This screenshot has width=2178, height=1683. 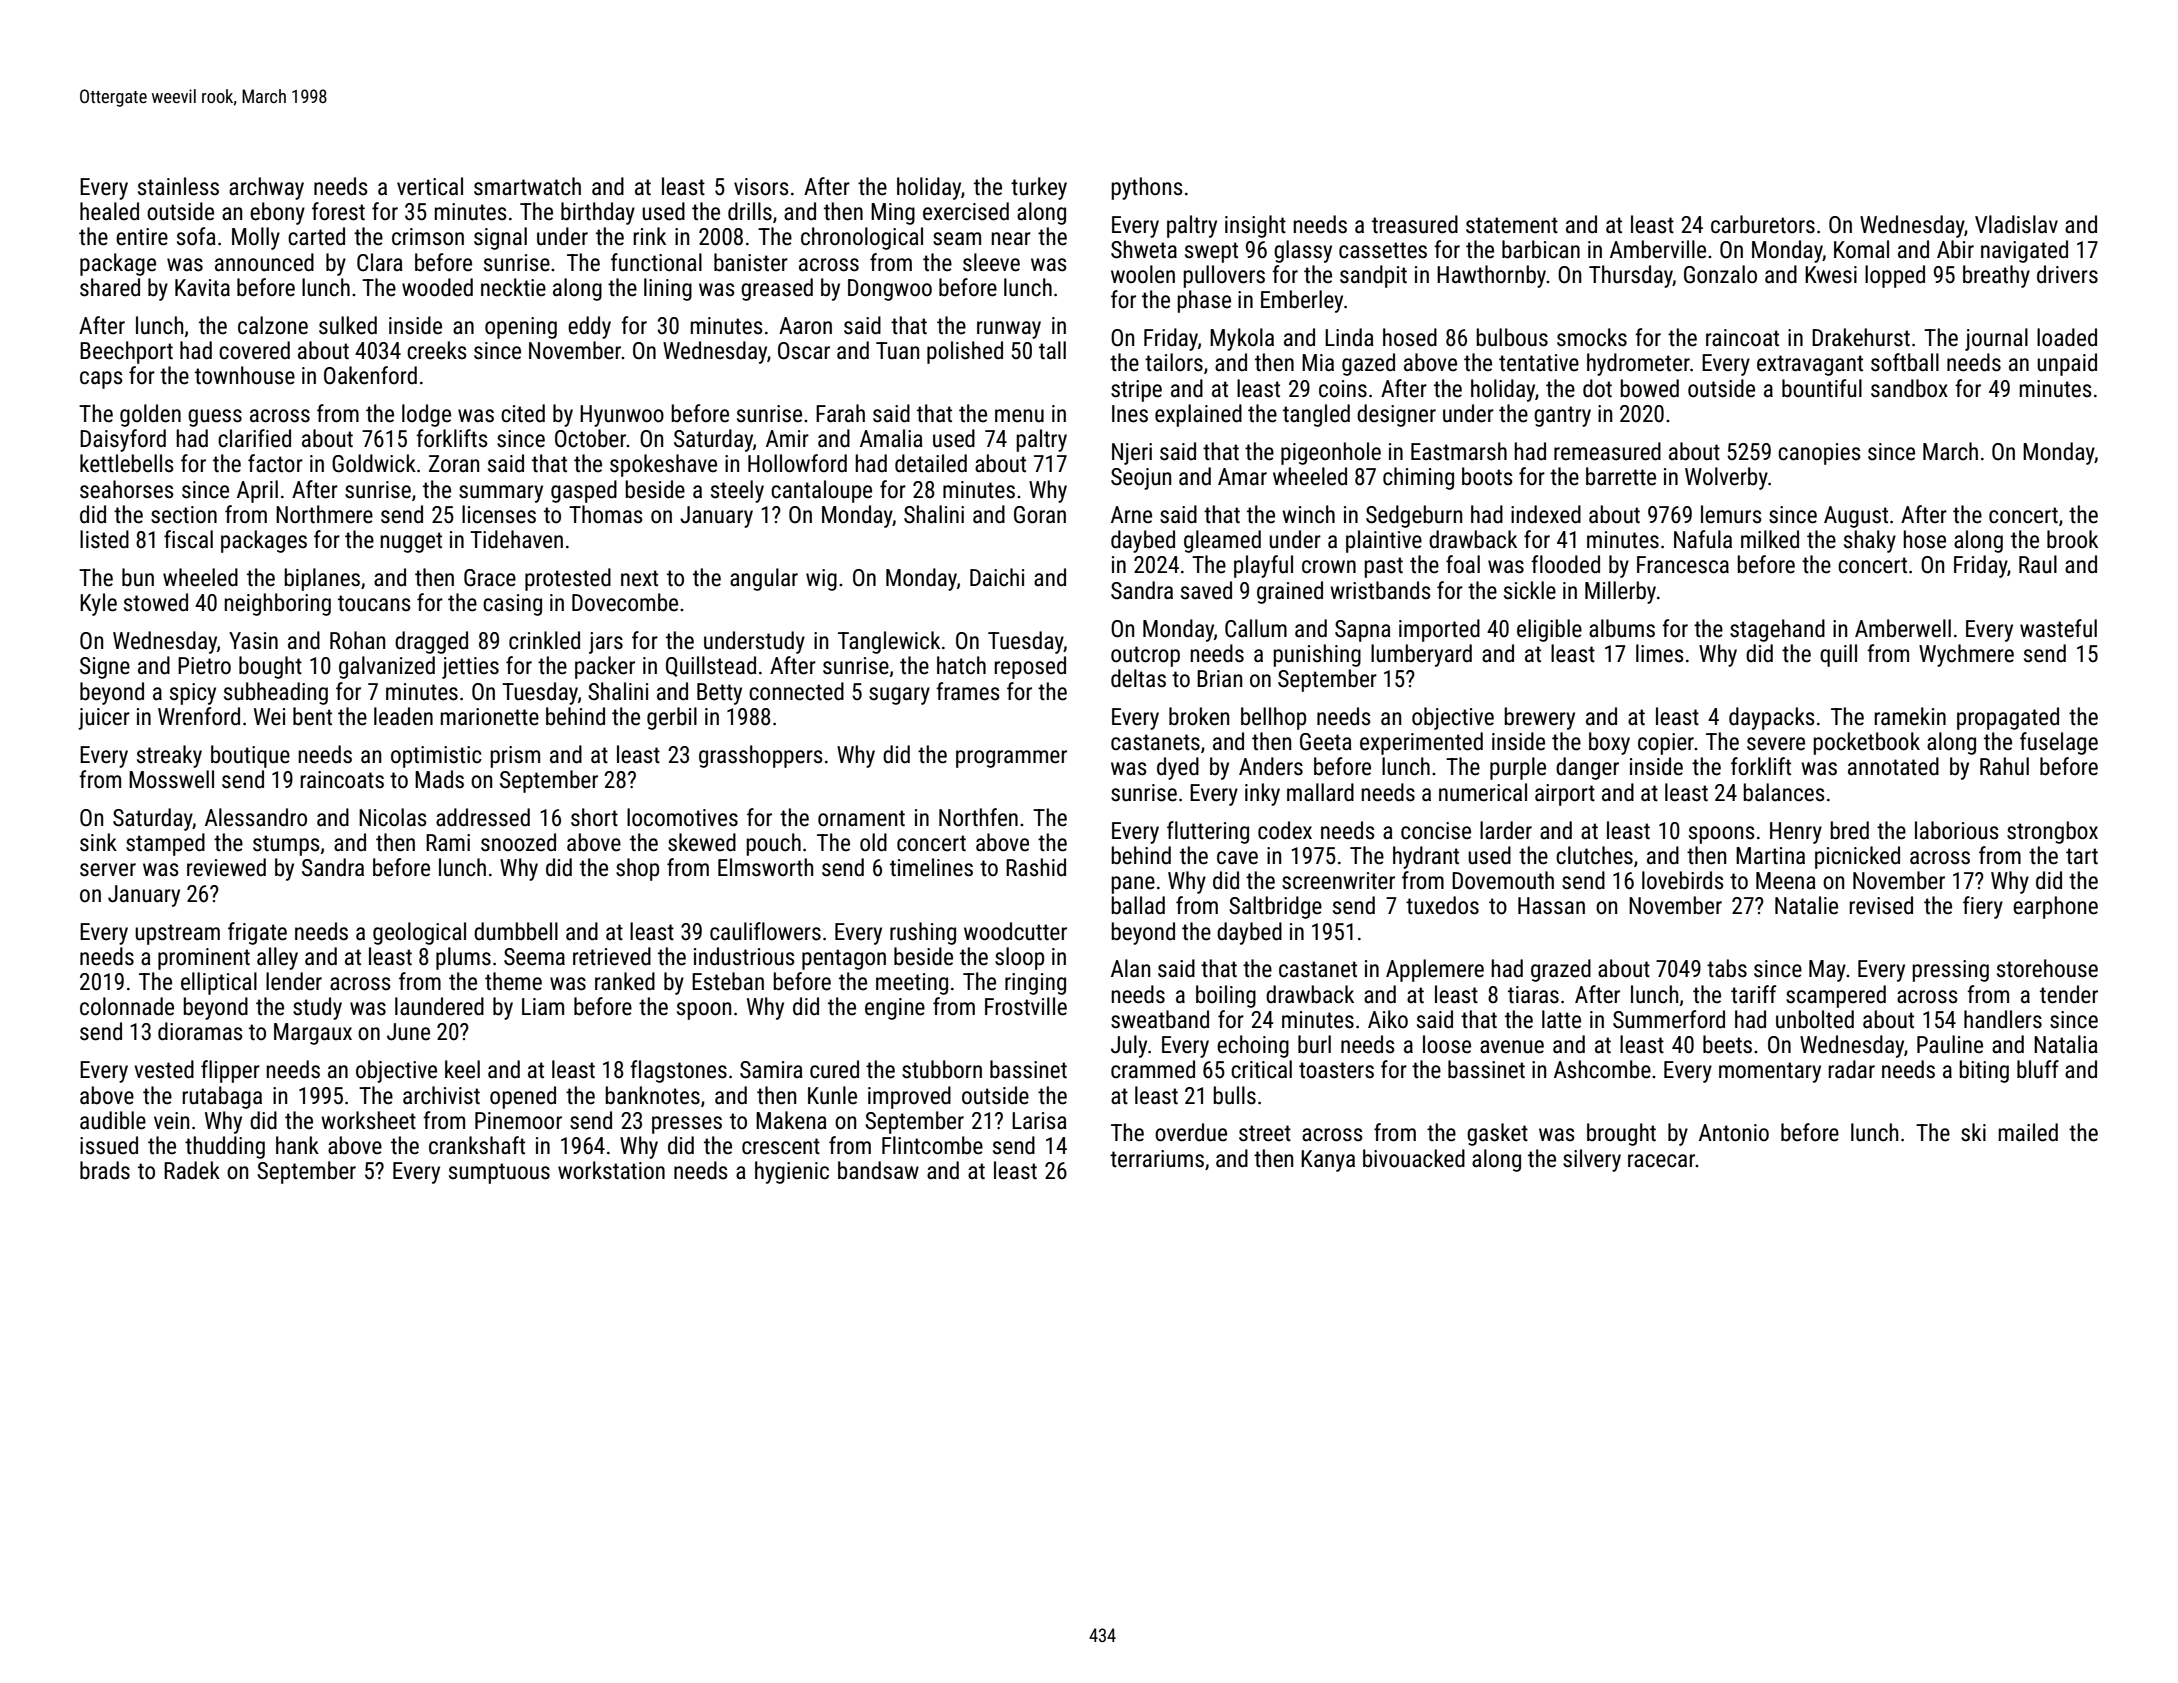 What do you see at coordinates (1132, 454) in the screenshot?
I see `Njeri` at bounding box center [1132, 454].
